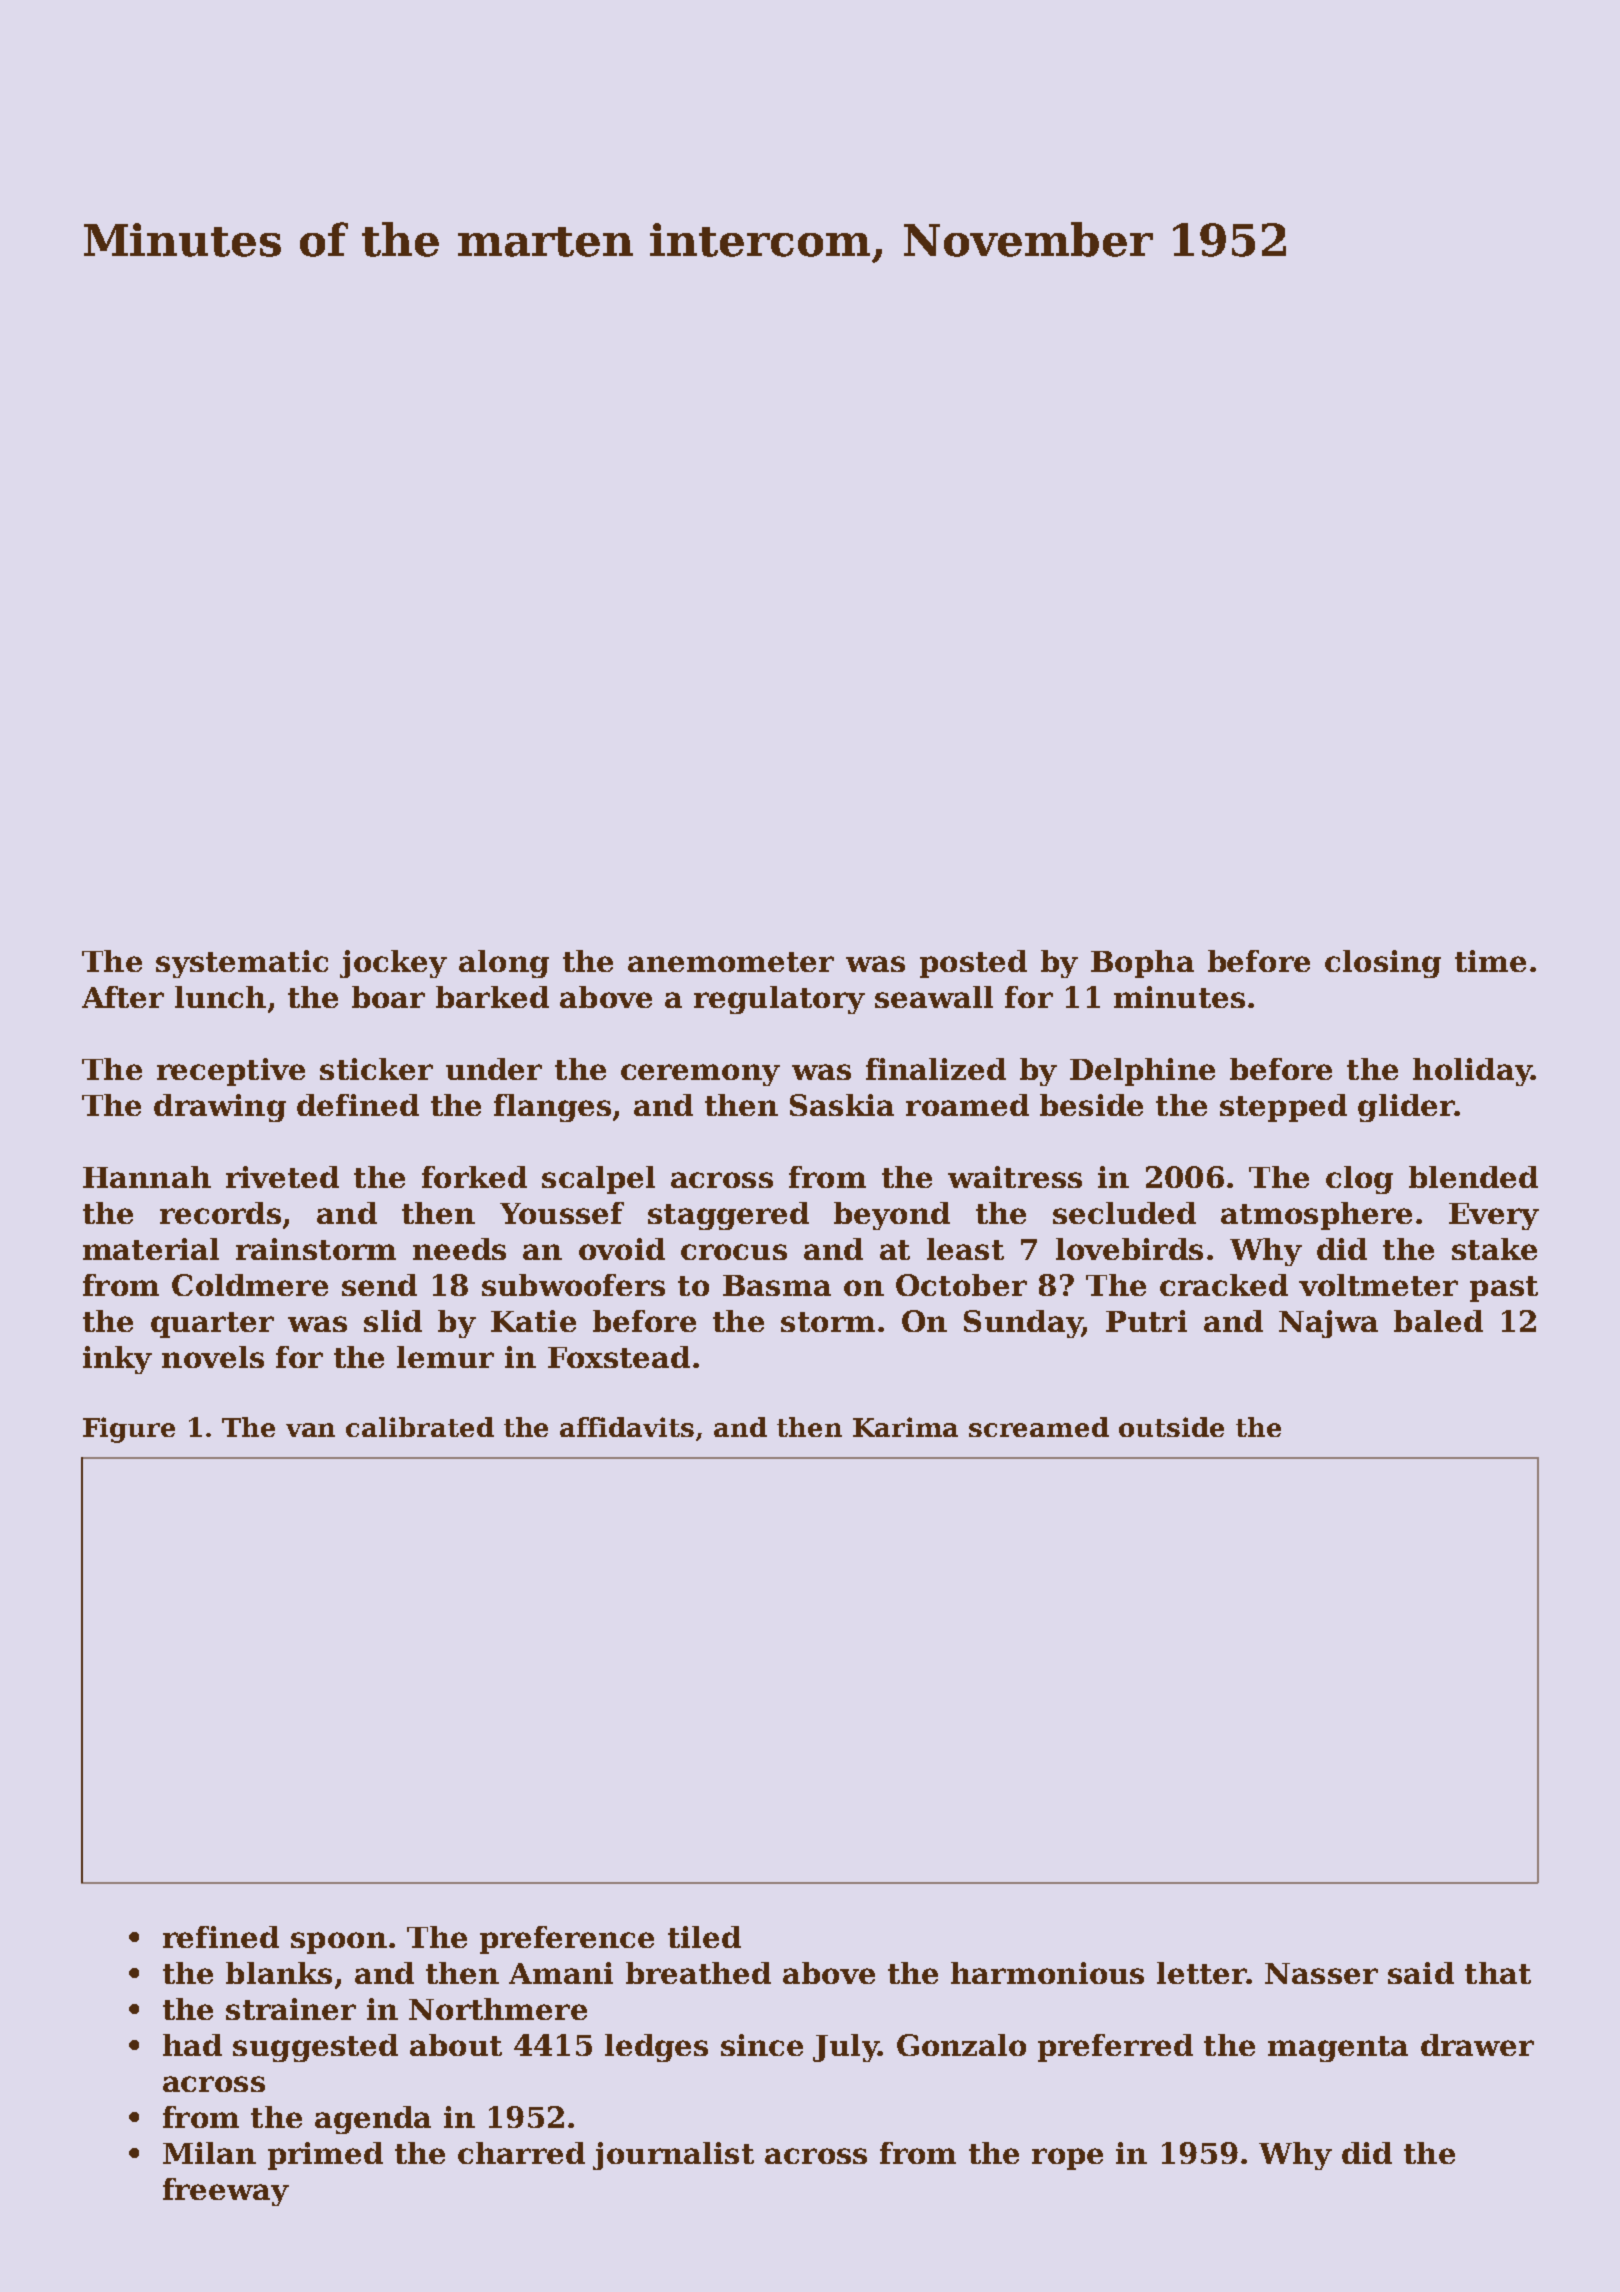 The width and height of the screenshot is (1620, 2292). What do you see at coordinates (226, 2192) in the screenshot?
I see `freeway` at bounding box center [226, 2192].
